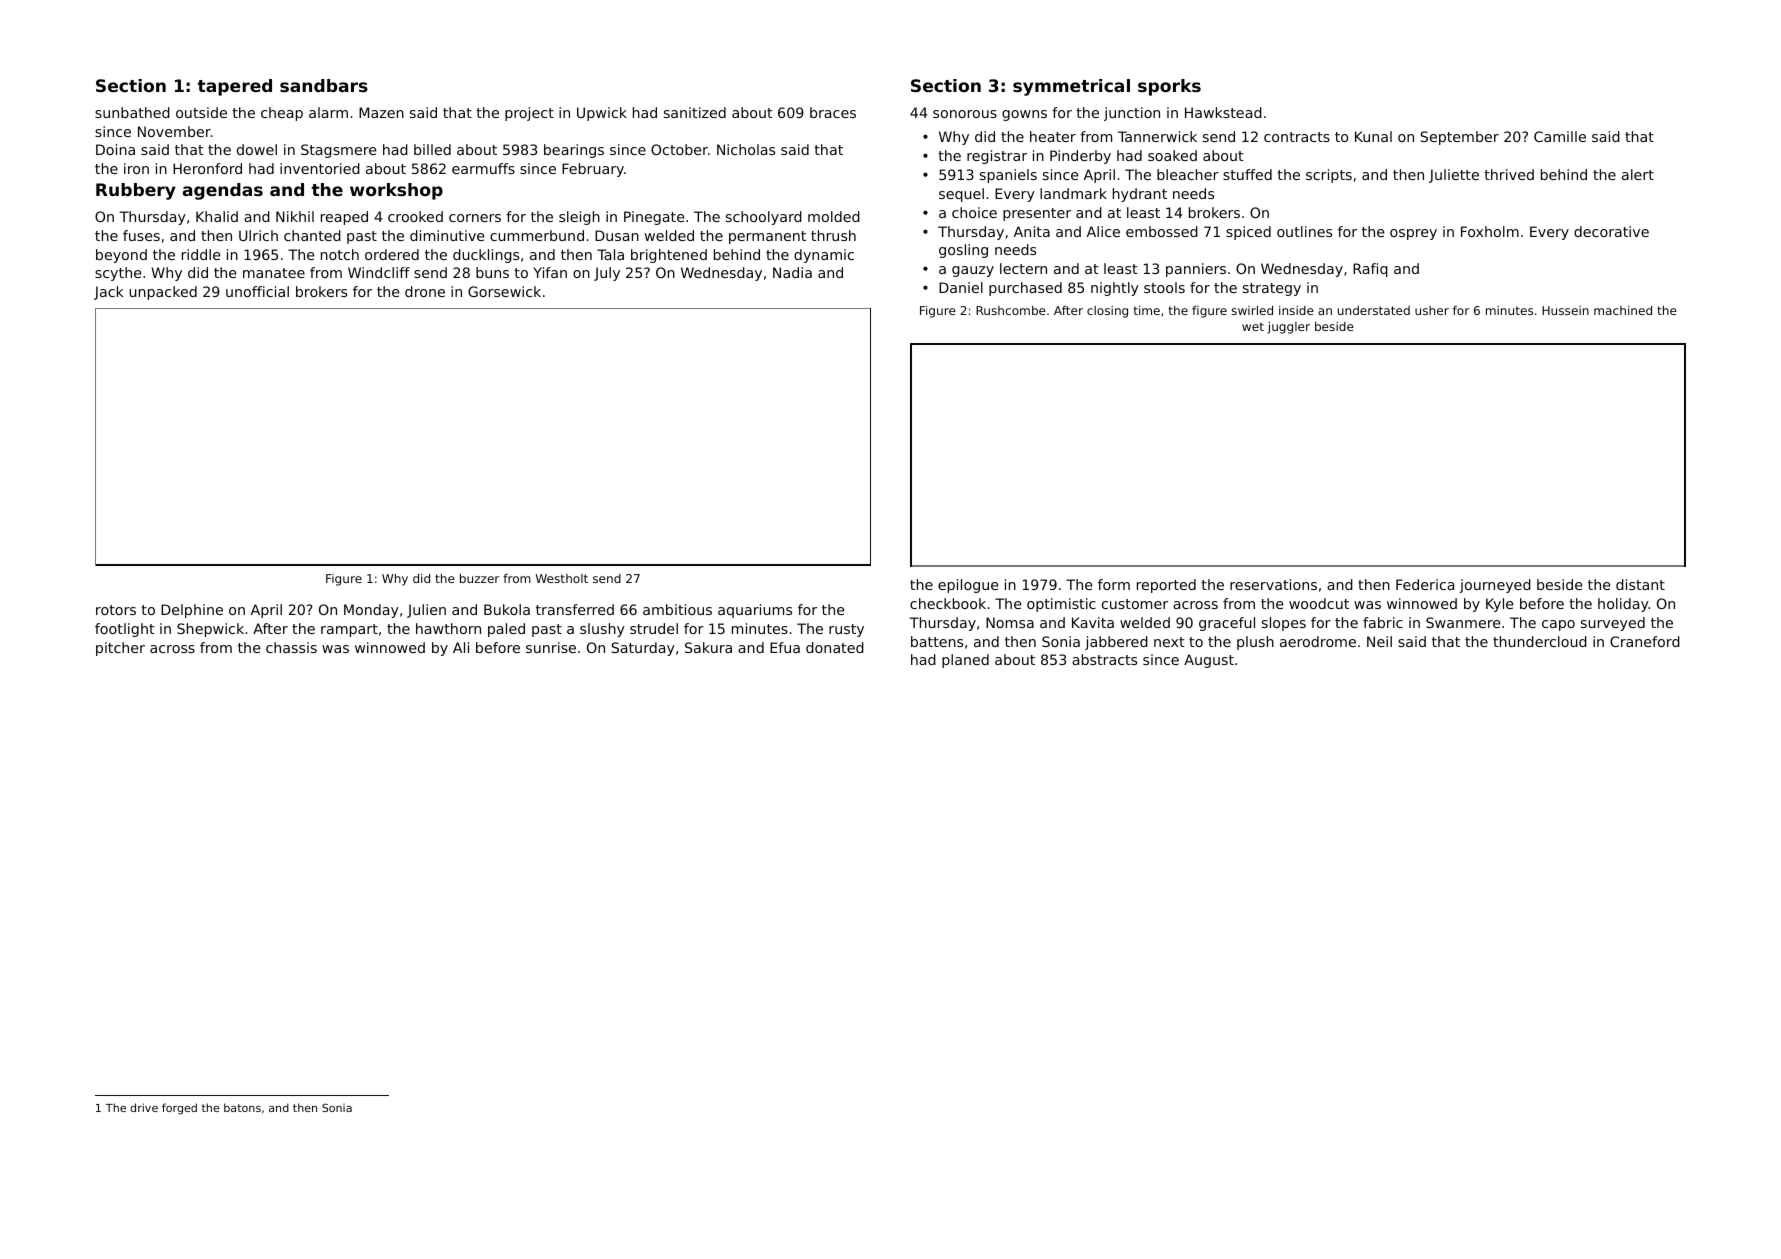  What do you see at coordinates (242, 1107) in the page?
I see `batons` at bounding box center [242, 1107].
